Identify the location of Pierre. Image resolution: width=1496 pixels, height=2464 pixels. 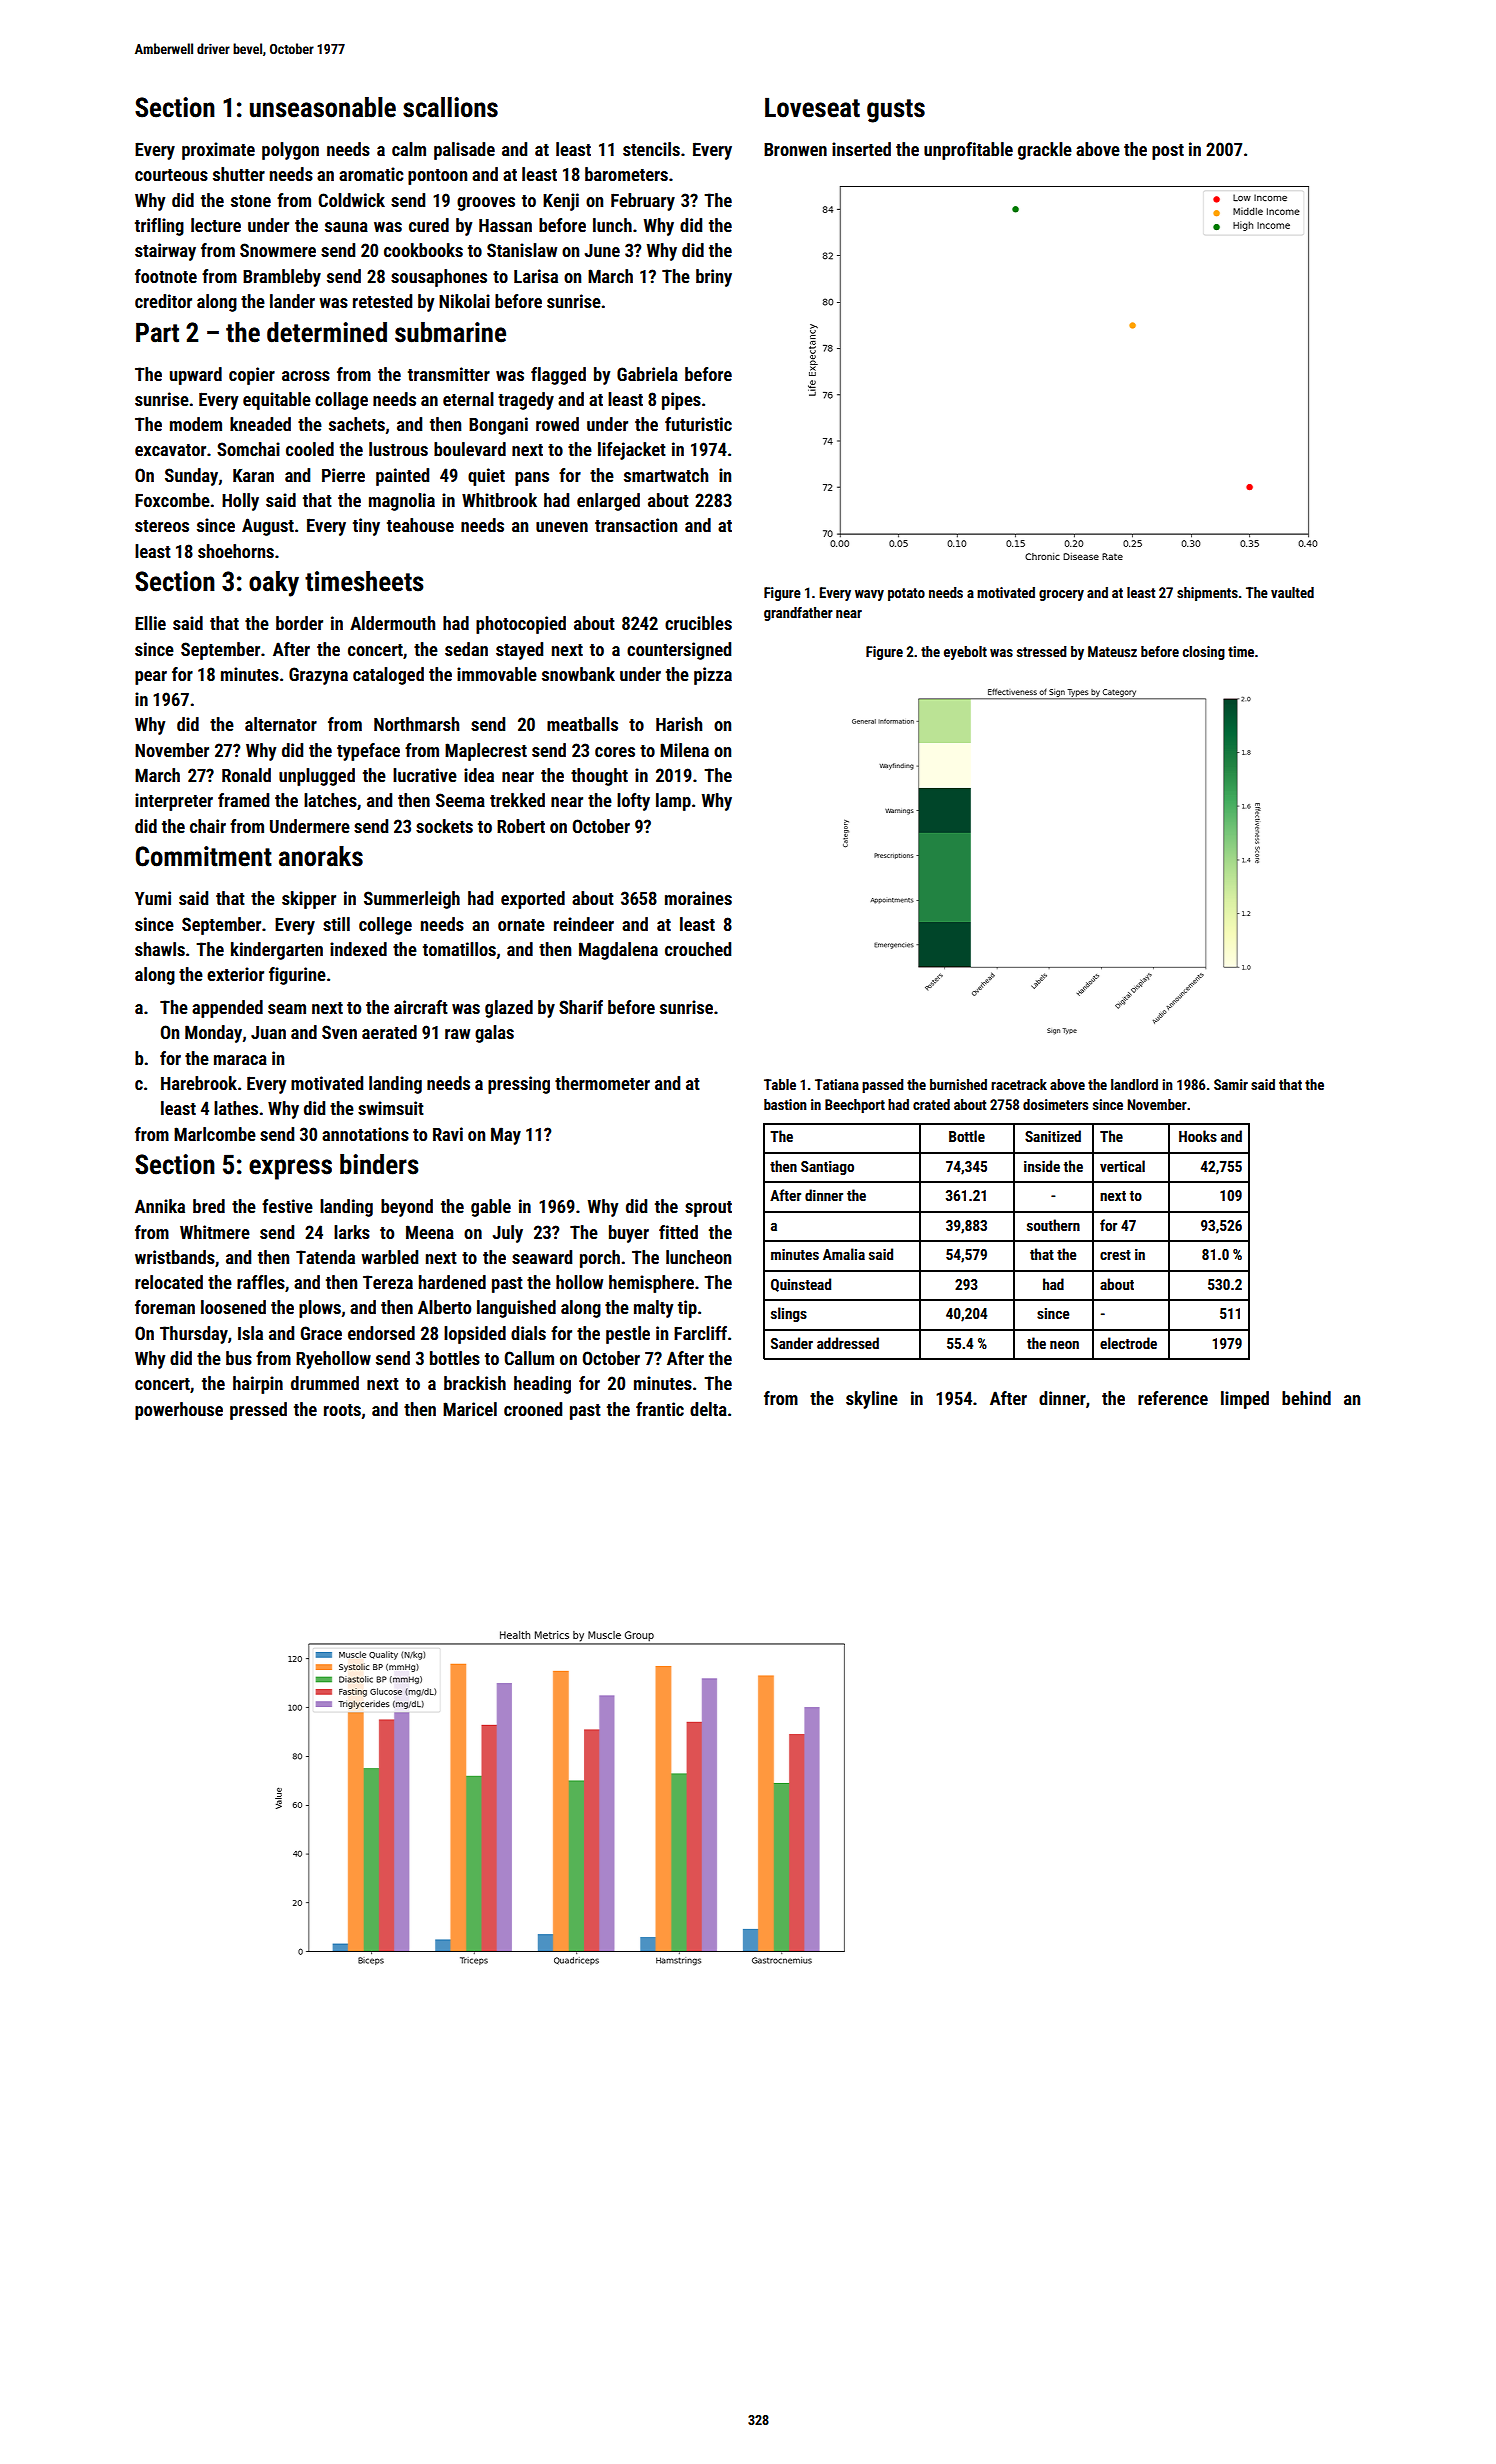
(343, 475).
